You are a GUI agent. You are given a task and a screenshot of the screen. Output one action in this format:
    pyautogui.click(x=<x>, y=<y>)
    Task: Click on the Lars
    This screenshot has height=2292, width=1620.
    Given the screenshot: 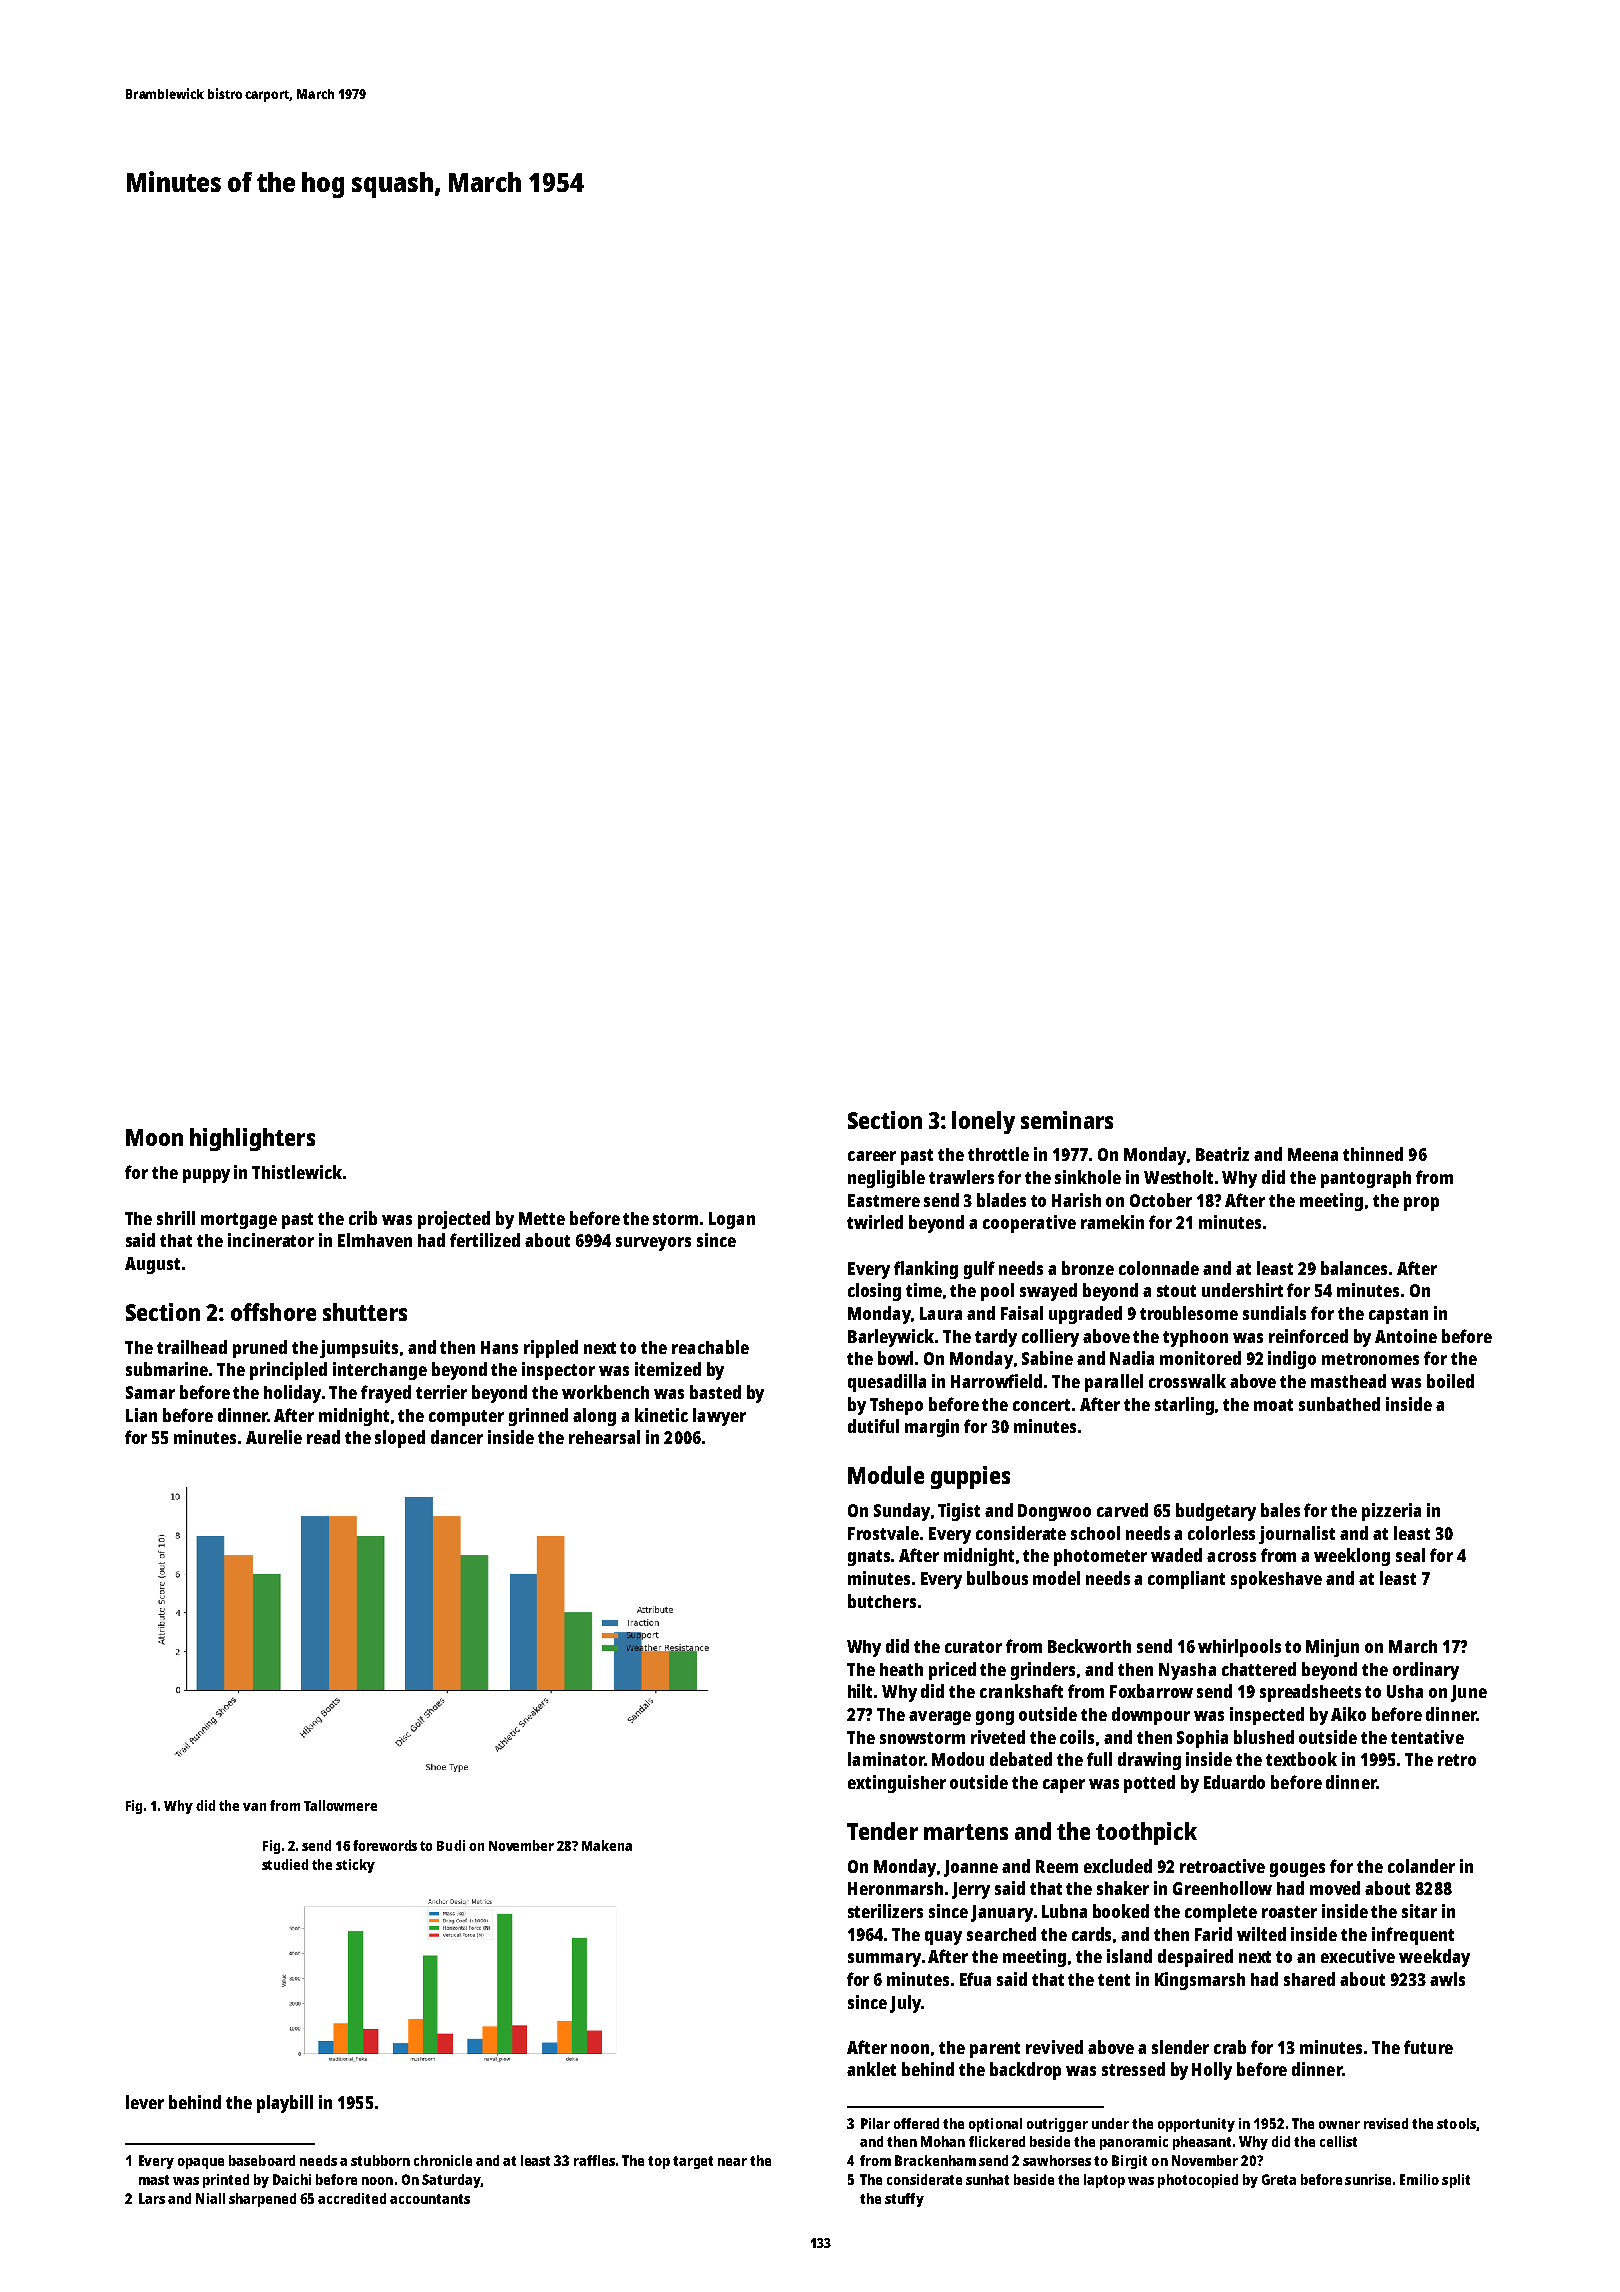 What is the action you would take?
    pyautogui.click(x=152, y=2198)
